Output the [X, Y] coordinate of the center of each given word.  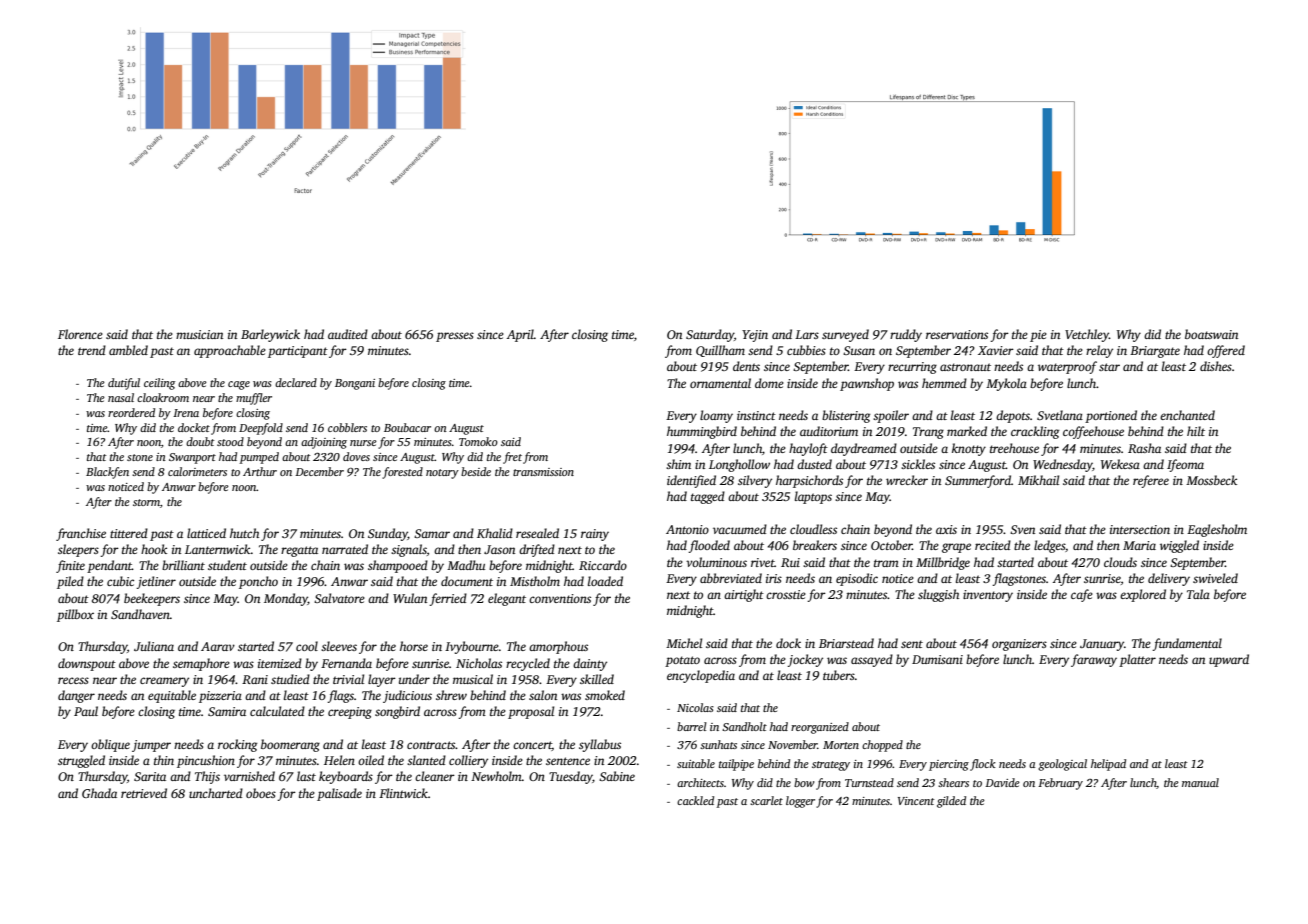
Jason [499, 549]
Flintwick [403, 793]
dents [746, 366]
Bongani [355, 384]
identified [691, 481]
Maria [1139, 545]
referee [1151, 481]
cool [307, 646]
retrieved [144, 793]
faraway [1094, 660]
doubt [200, 441]
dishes [1216, 366]
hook [154, 549]
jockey [805, 660]
